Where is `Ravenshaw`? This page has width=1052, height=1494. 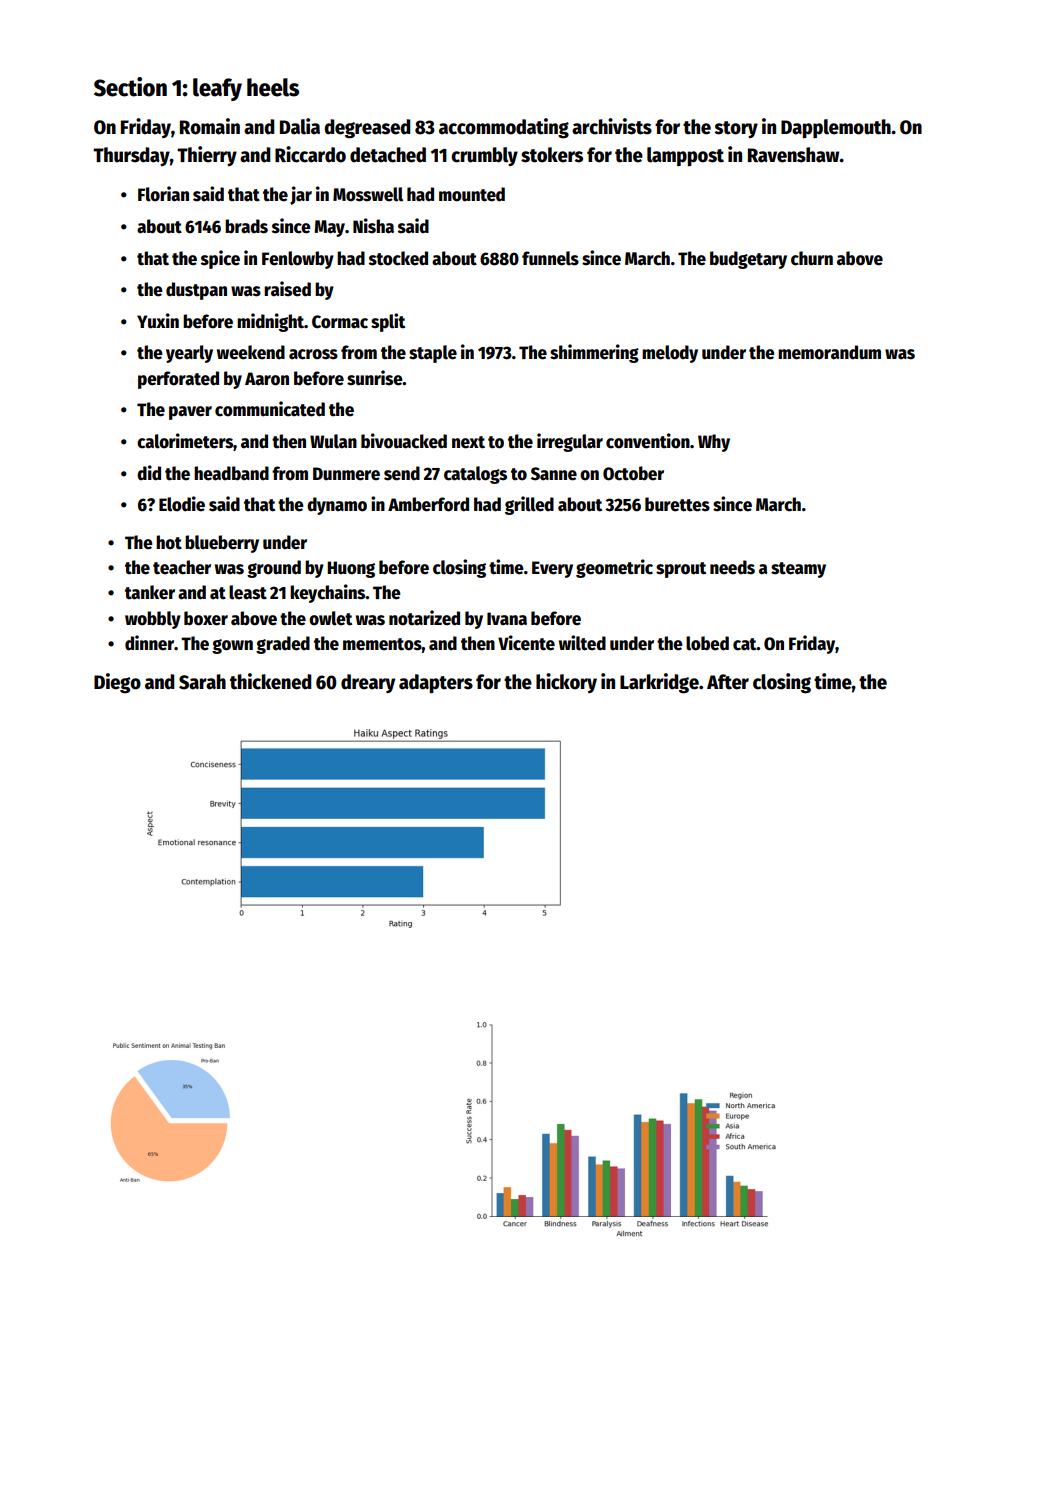
Ravenshaw is located at coordinates (794, 155).
